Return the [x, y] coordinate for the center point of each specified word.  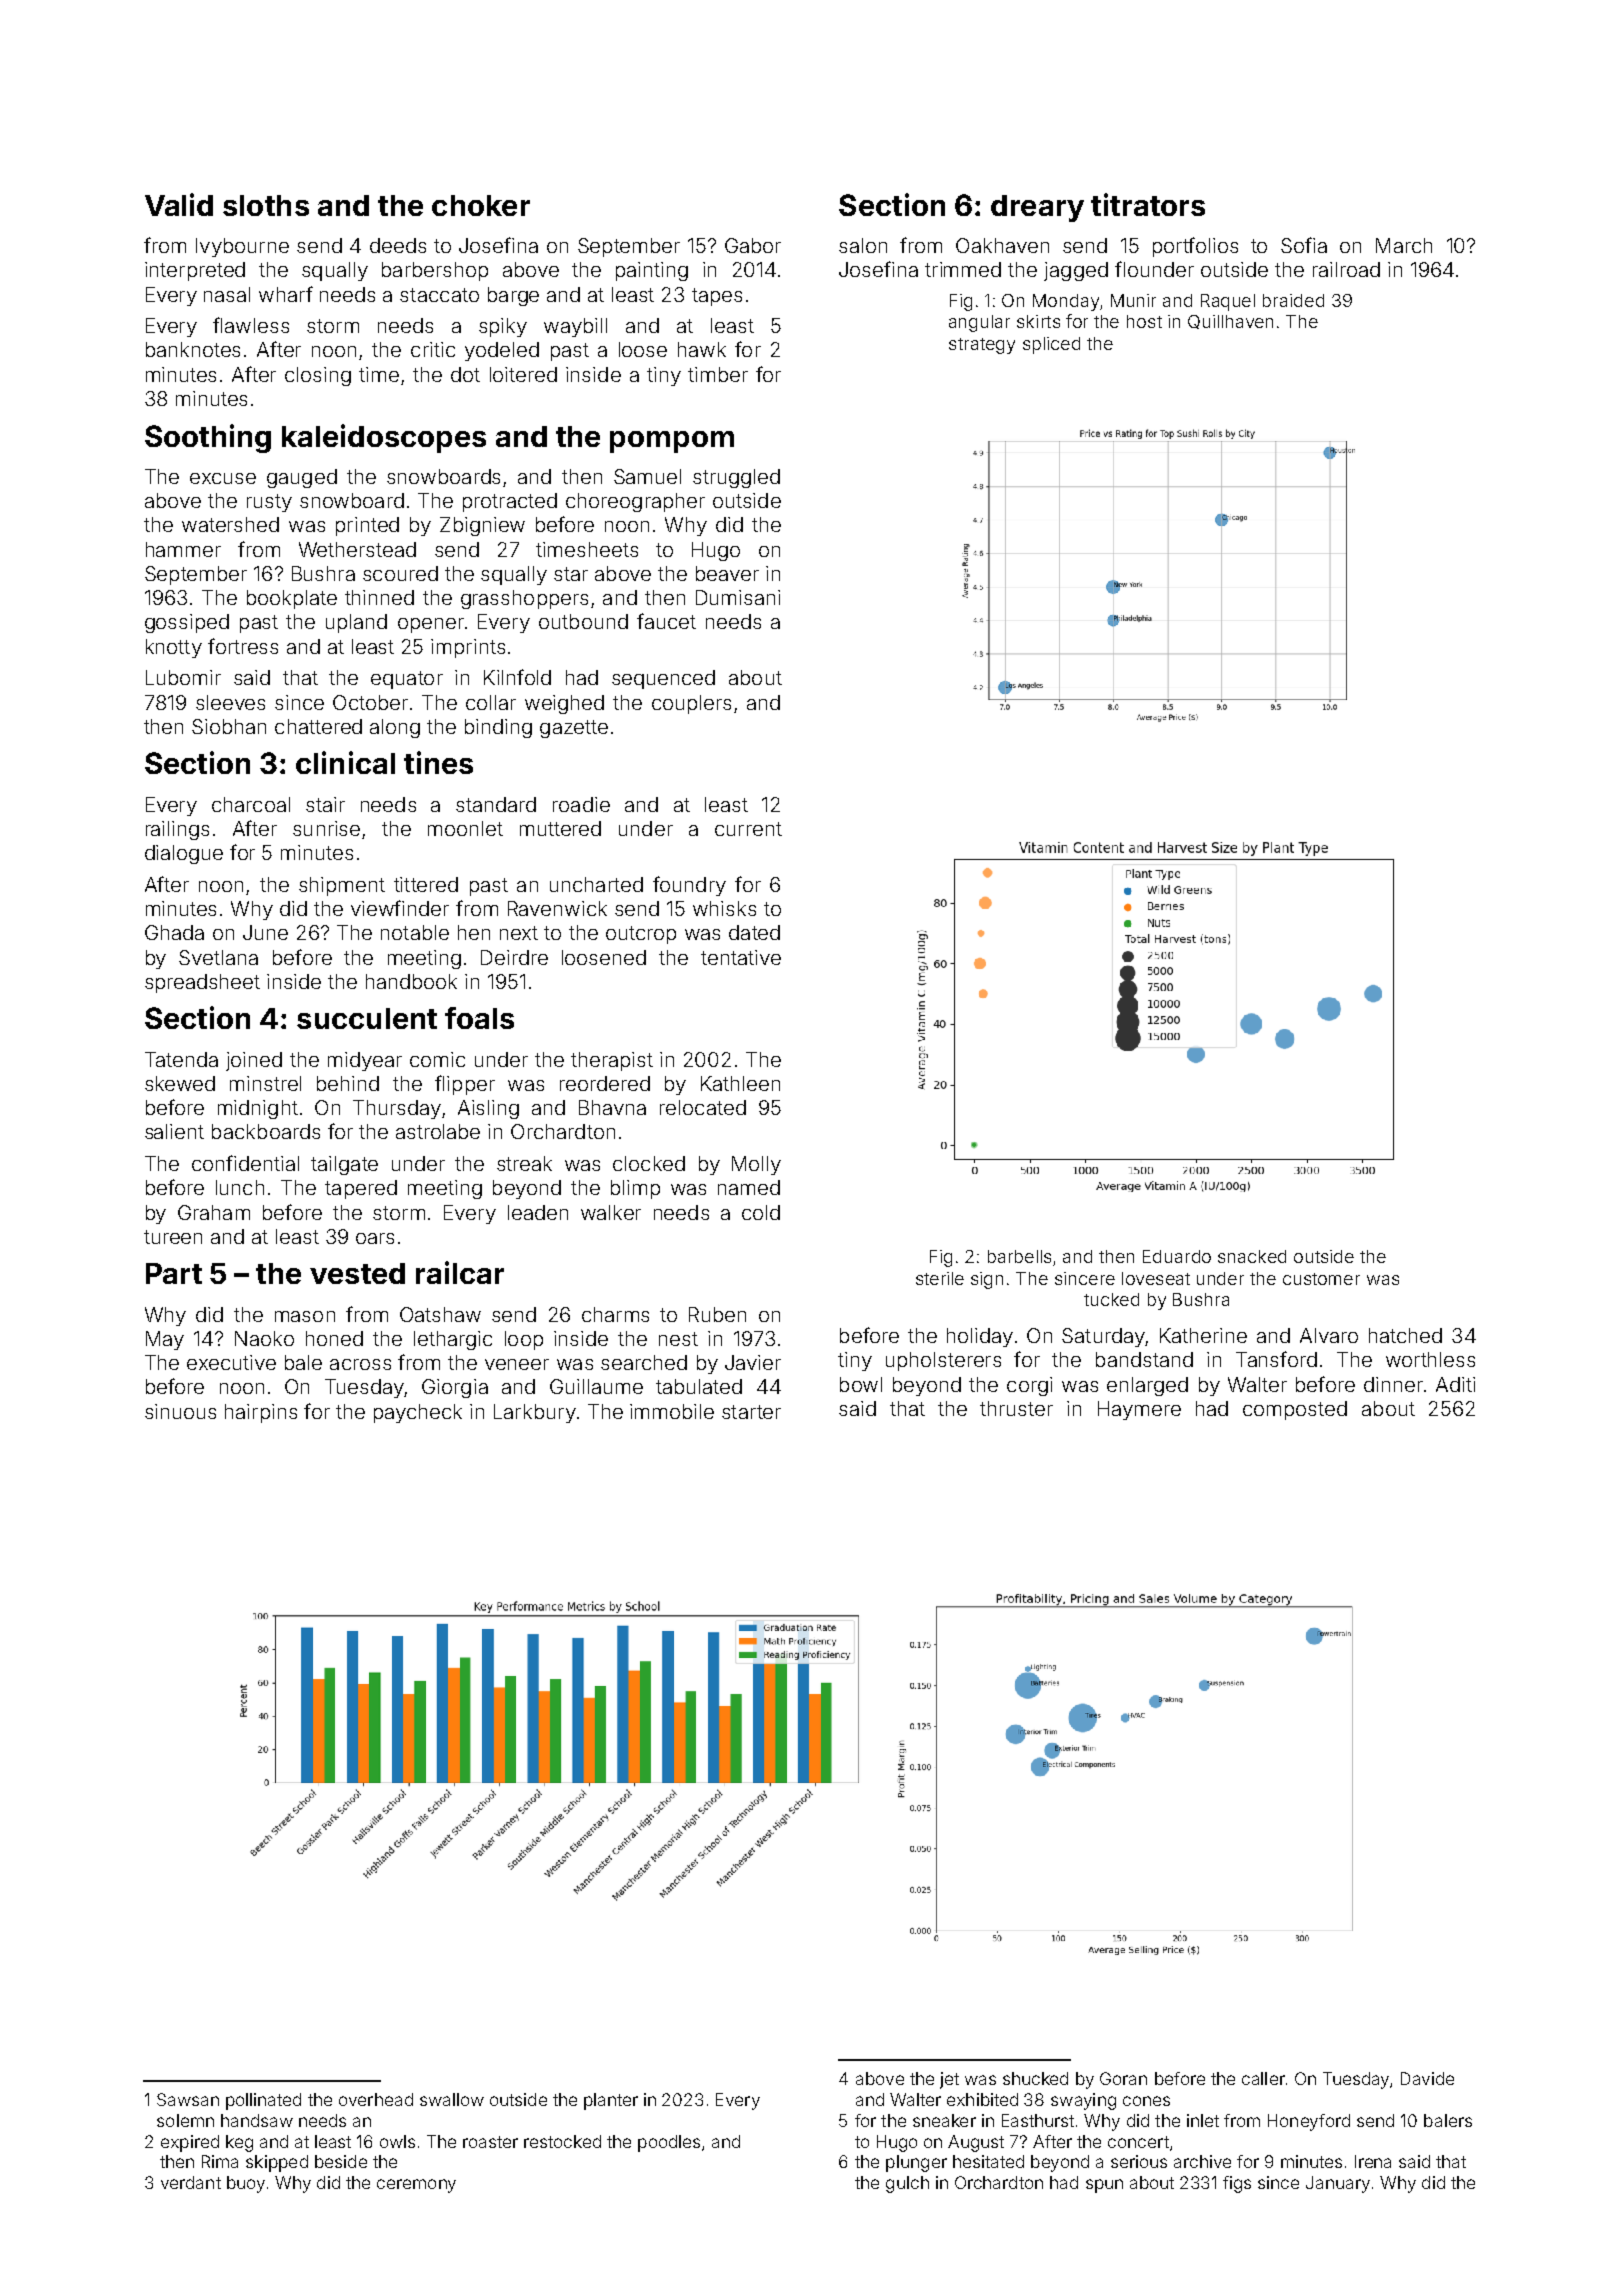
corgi [1029, 1386]
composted [1295, 1410]
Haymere [1139, 1410]
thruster [1016, 1408]
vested [357, 1273]
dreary [1037, 208]
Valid [179, 204]
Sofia [1304, 245]
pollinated [263, 2101]
